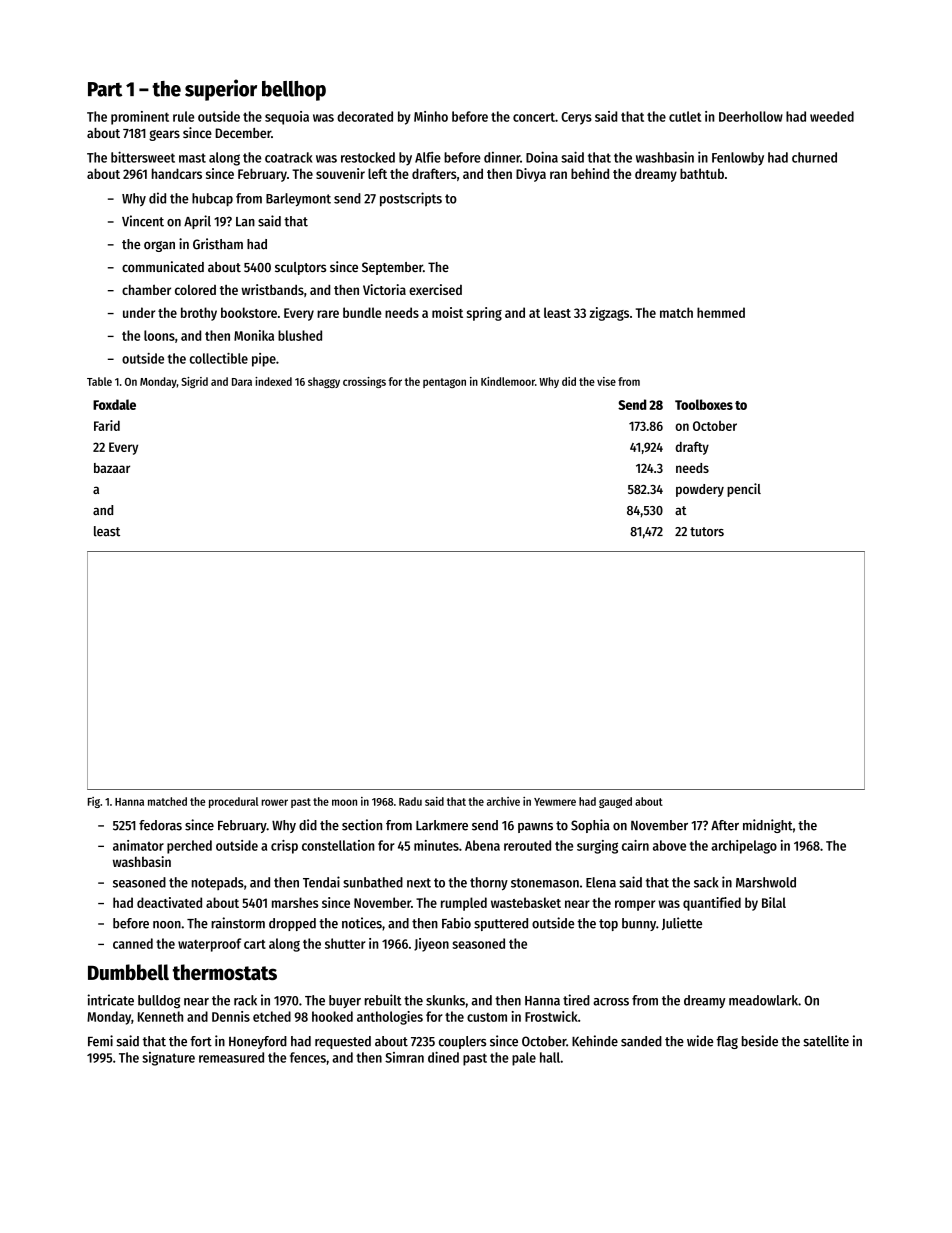 This screenshot has height=1233, width=952. What do you see at coordinates (447, 312) in the screenshot?
I see `moist` at bounding box center [447, 312].
